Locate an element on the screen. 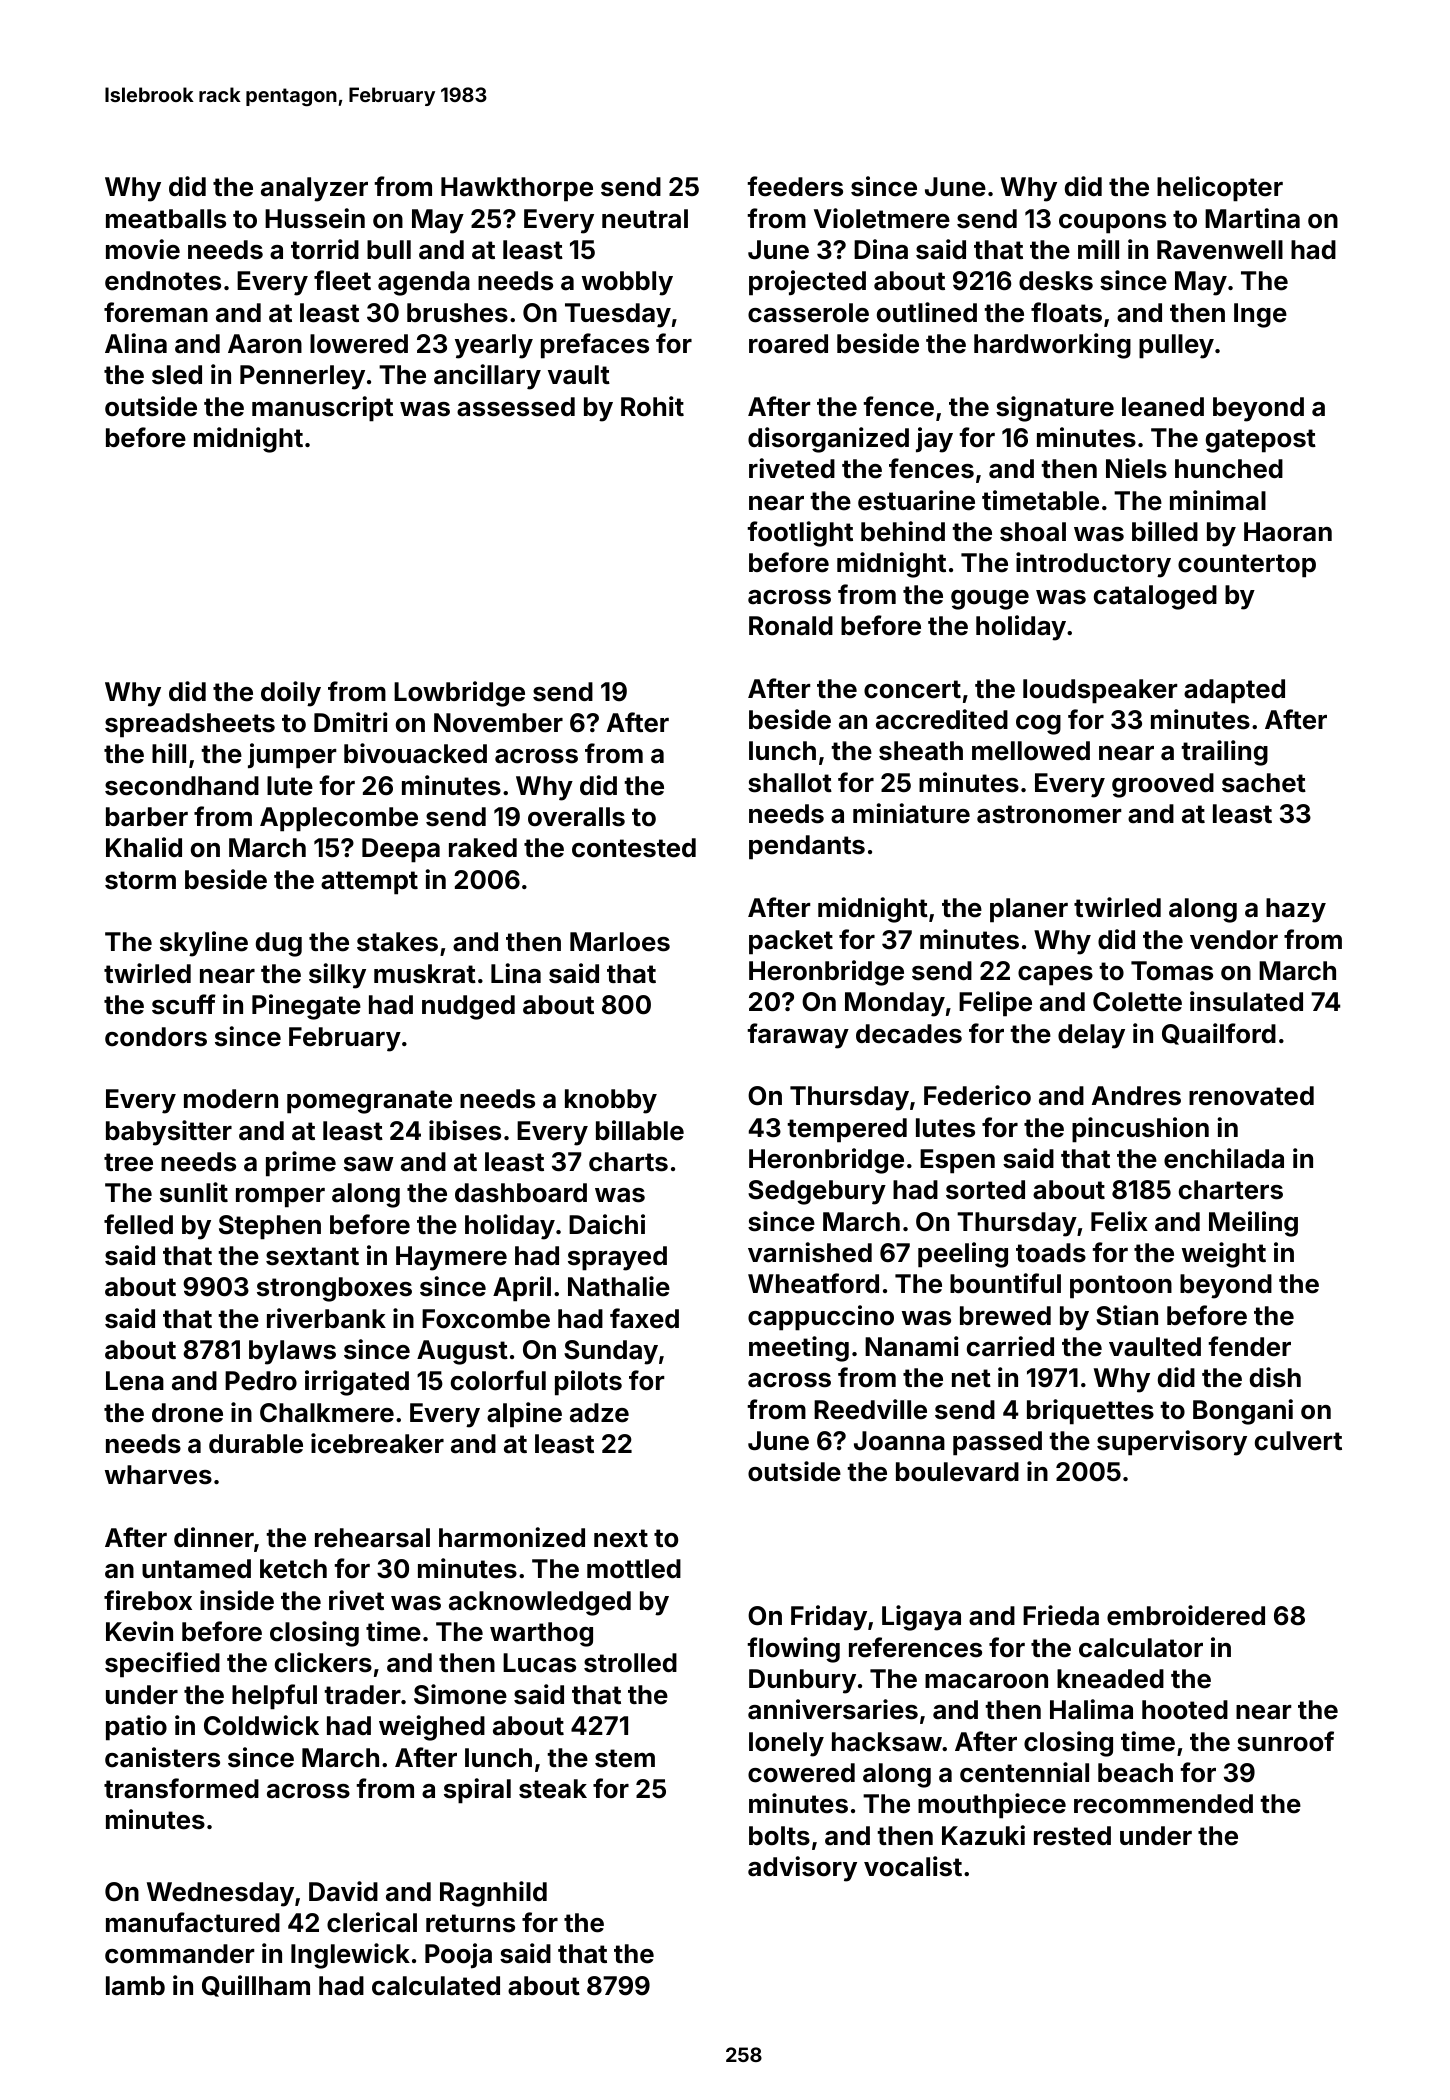  analyzer is located at coordinates (314, 189).
